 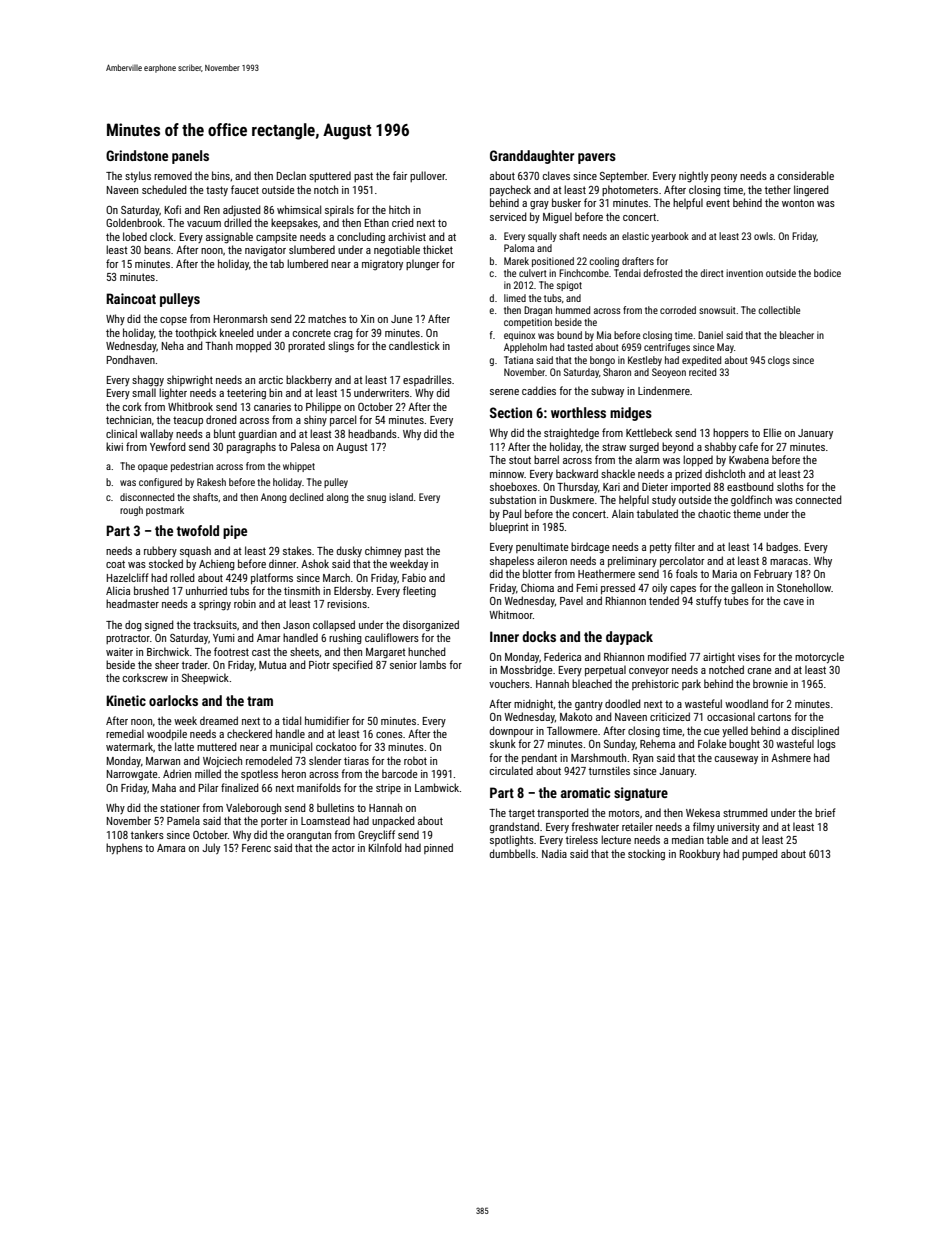 What do you see at coordinates (299, 467) in the screenshot?
I see `whippet` at bounding box center [299, 467].
